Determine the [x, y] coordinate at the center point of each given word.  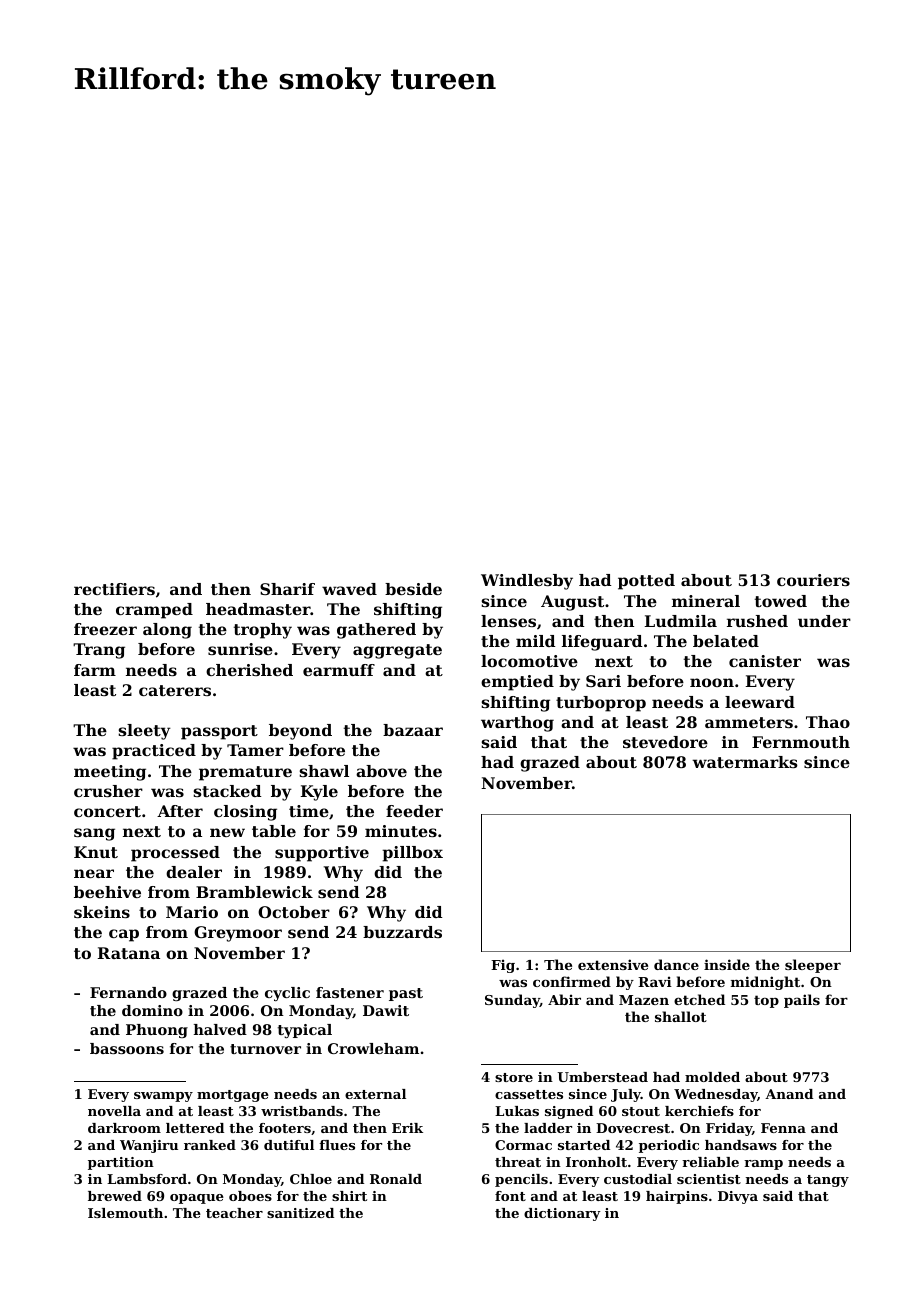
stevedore [665, 742]
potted [646, 582]
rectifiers [114, 589]
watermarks [745, 762]
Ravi [655, 981]
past [406, 994]
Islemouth [125, 1213]
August [572, 603]
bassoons [127, 1048]
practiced [154, 752]
